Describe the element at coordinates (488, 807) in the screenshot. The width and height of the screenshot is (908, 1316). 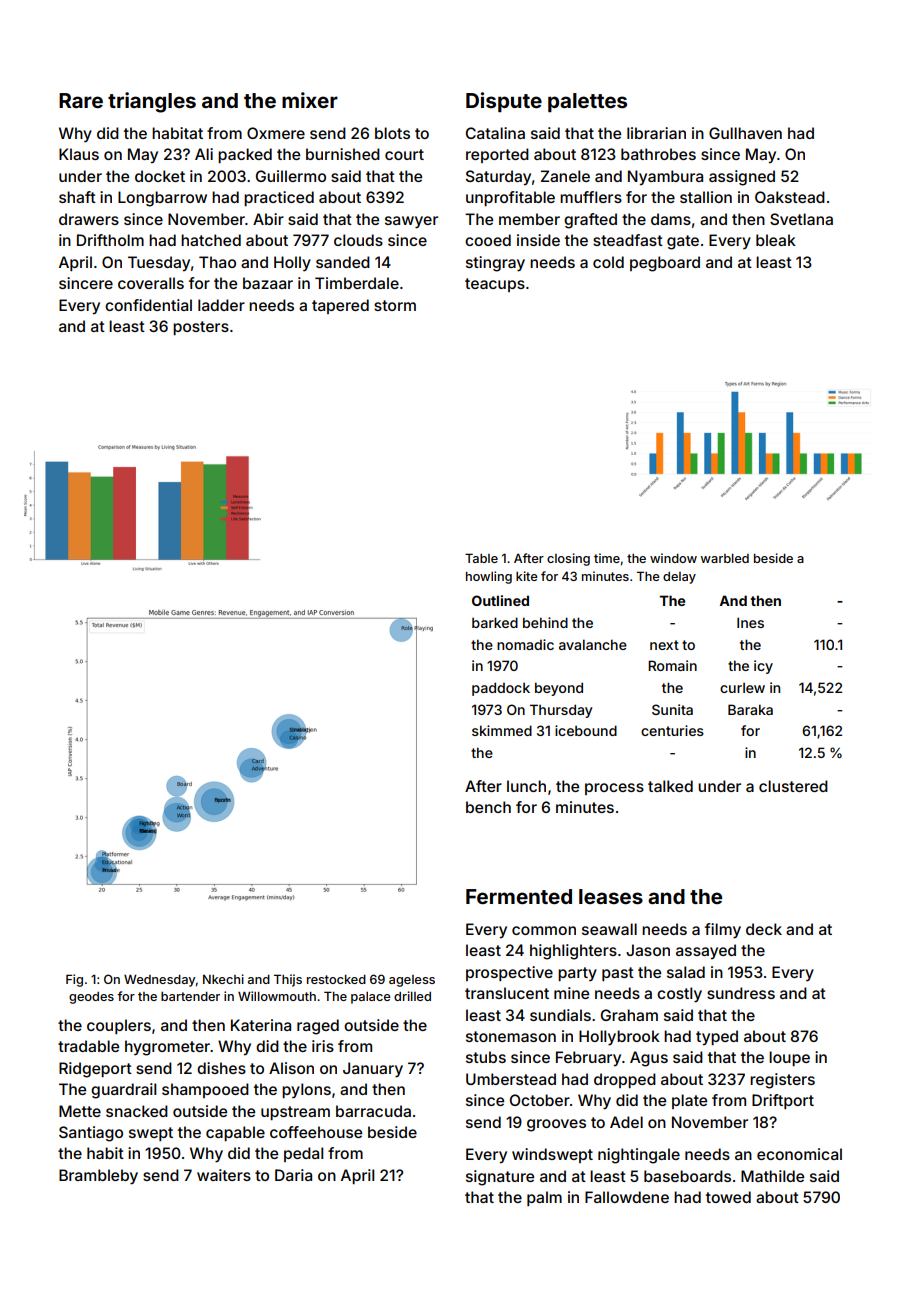
I see `bench` at that location.
